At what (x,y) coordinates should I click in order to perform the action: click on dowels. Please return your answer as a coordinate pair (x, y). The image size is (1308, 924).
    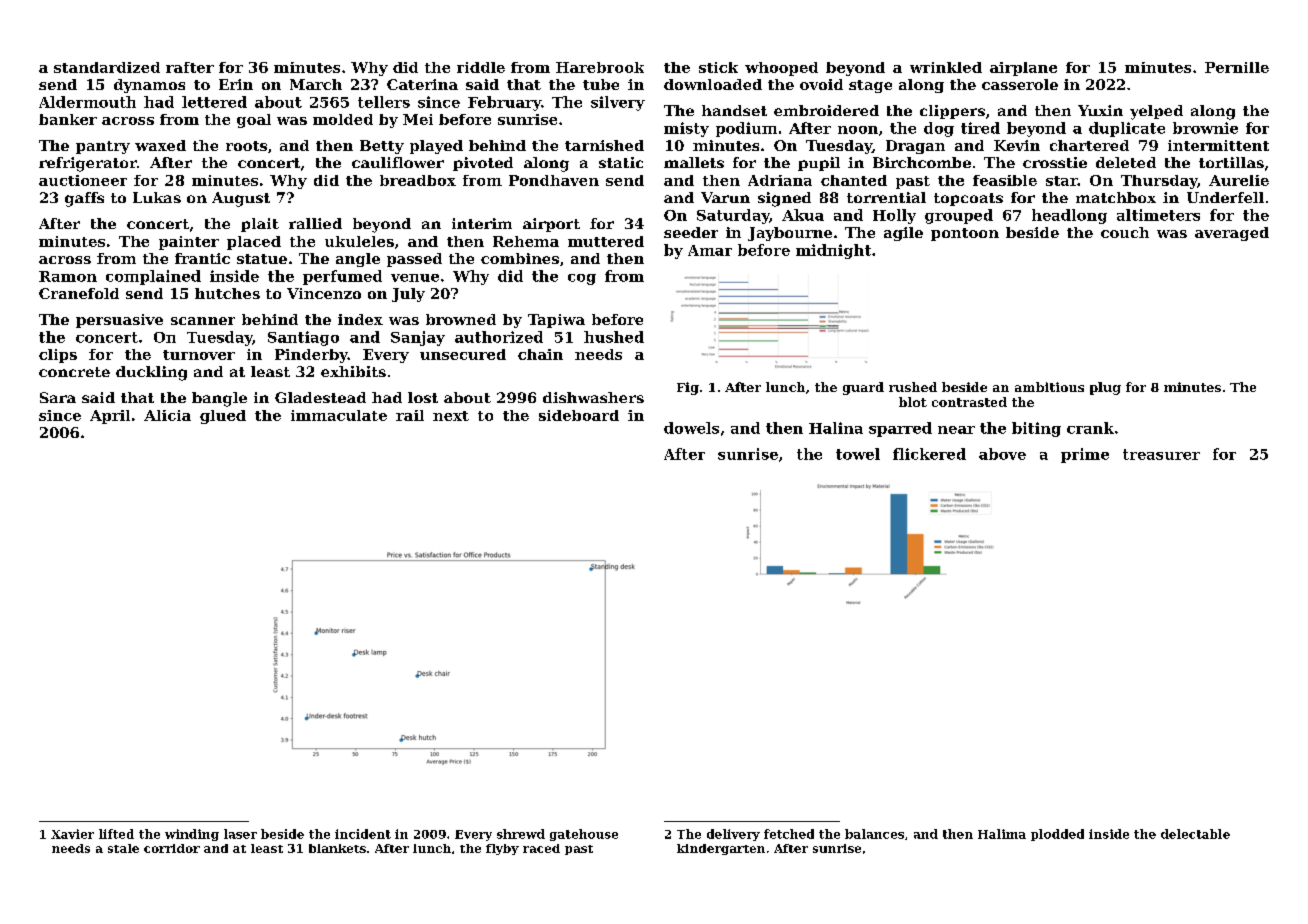
    Looking at the image, I should click on (691, 428).
